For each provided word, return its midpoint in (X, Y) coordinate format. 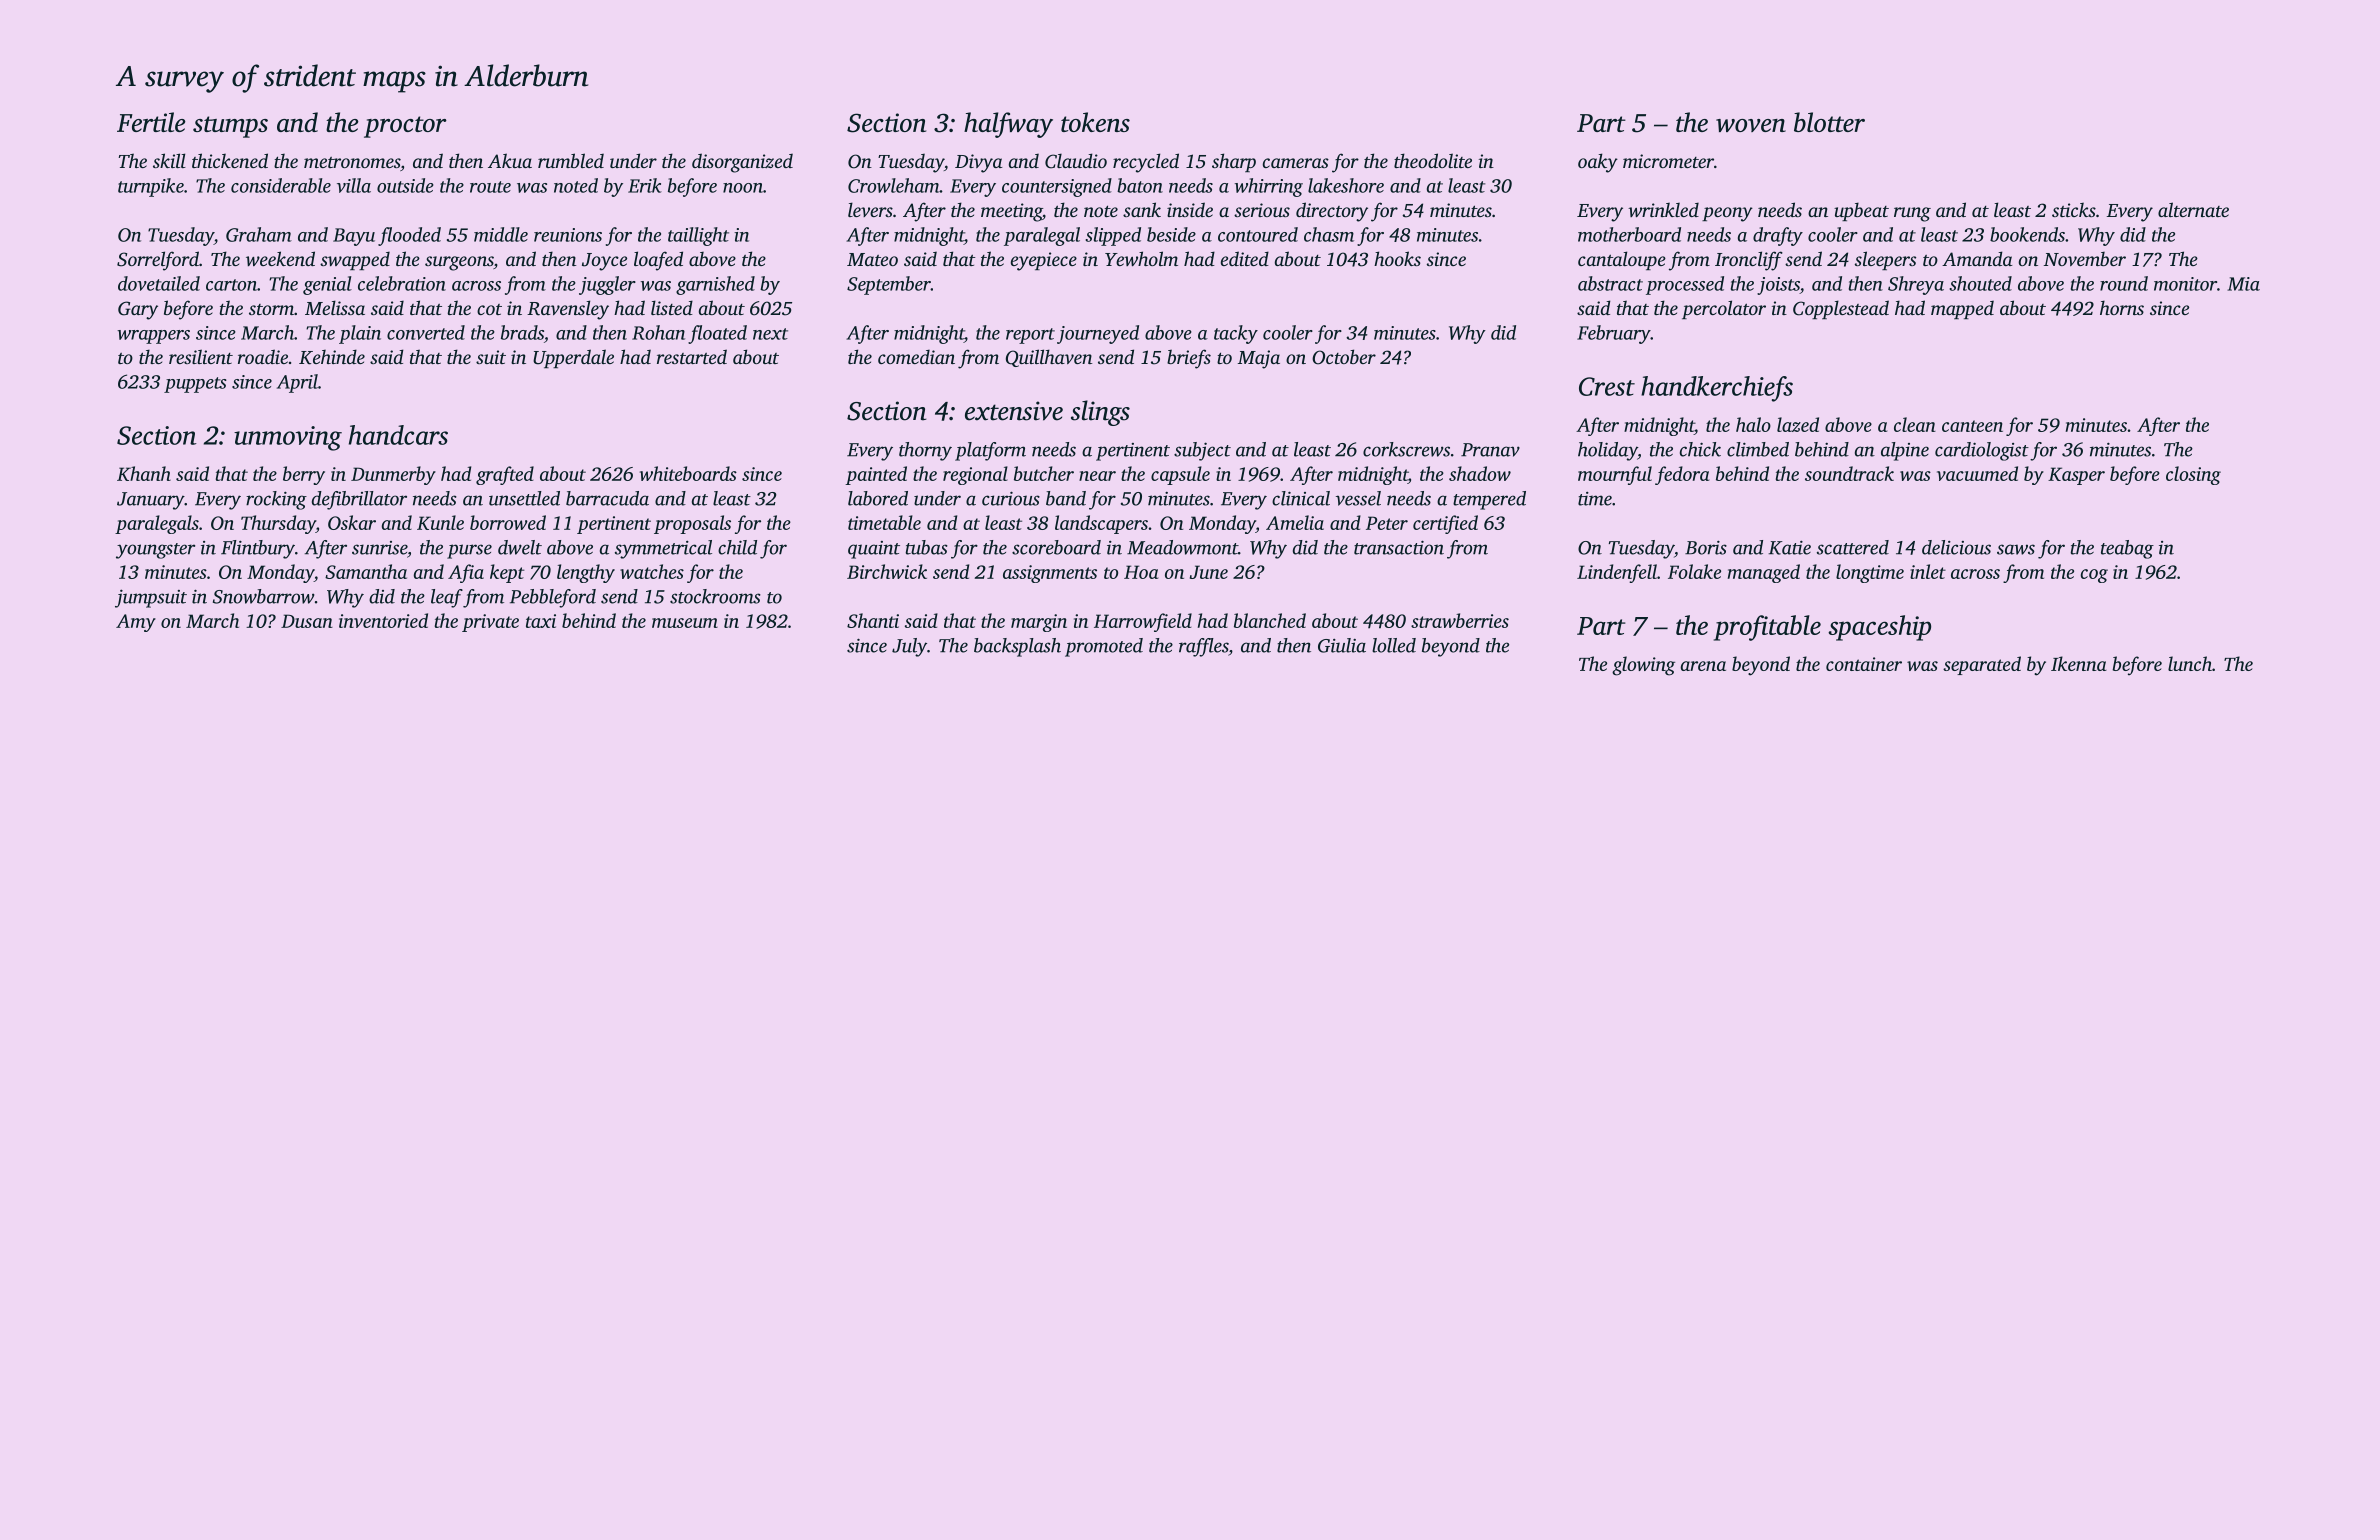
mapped (1962, 310)
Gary (138, 310)
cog (2094, 576)
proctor (405, 127)
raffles (1203, 647)
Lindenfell (1617, 573)
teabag (2127, 549)
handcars (398, 435)
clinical (1301, 498)
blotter (1829, 122)
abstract (1610, 283)
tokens (1095, 122)
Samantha (366, 571)
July (909, 647)
